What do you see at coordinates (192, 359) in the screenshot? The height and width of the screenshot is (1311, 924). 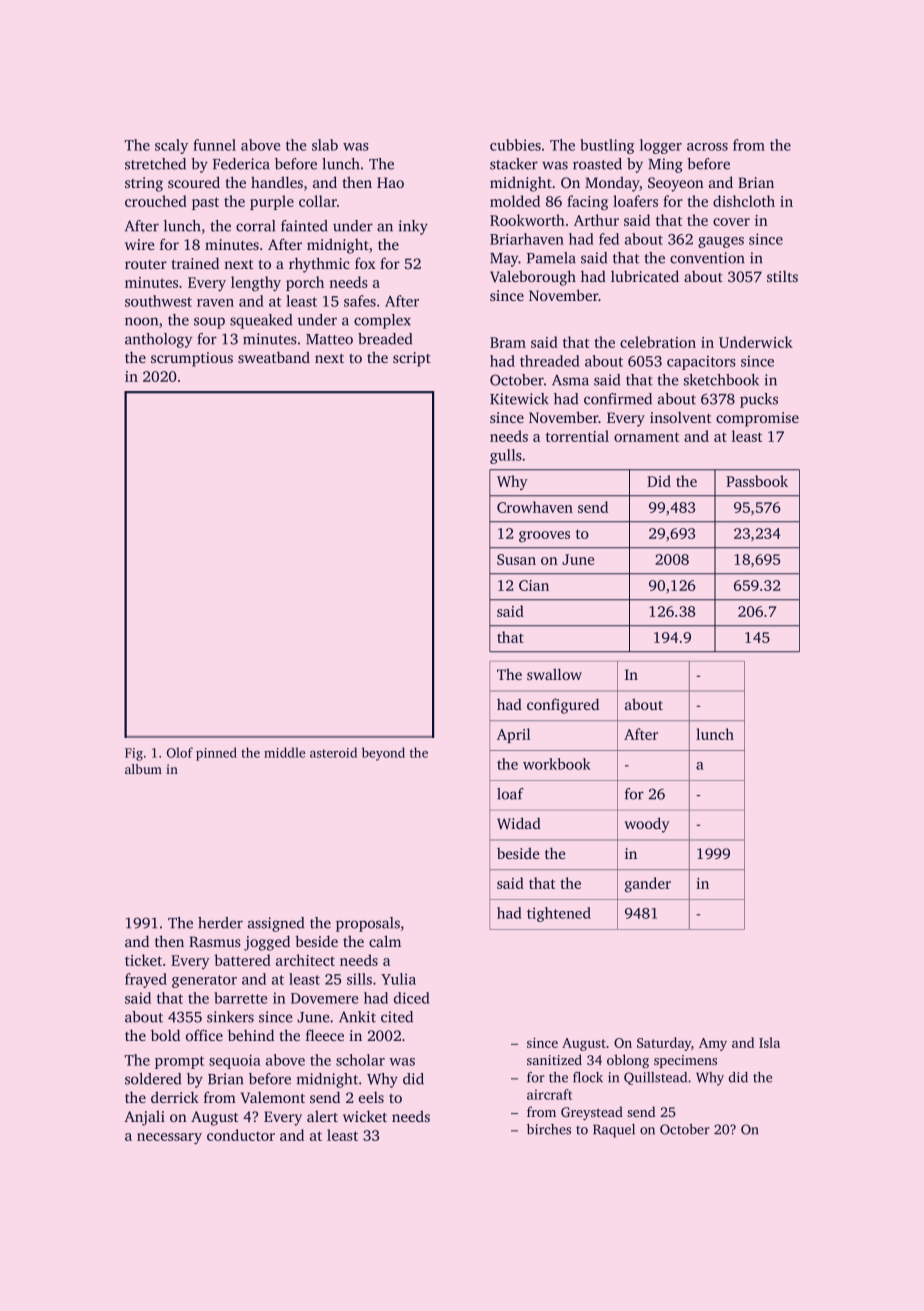 I see `scrumptious` at bounding box center [192, 359].
